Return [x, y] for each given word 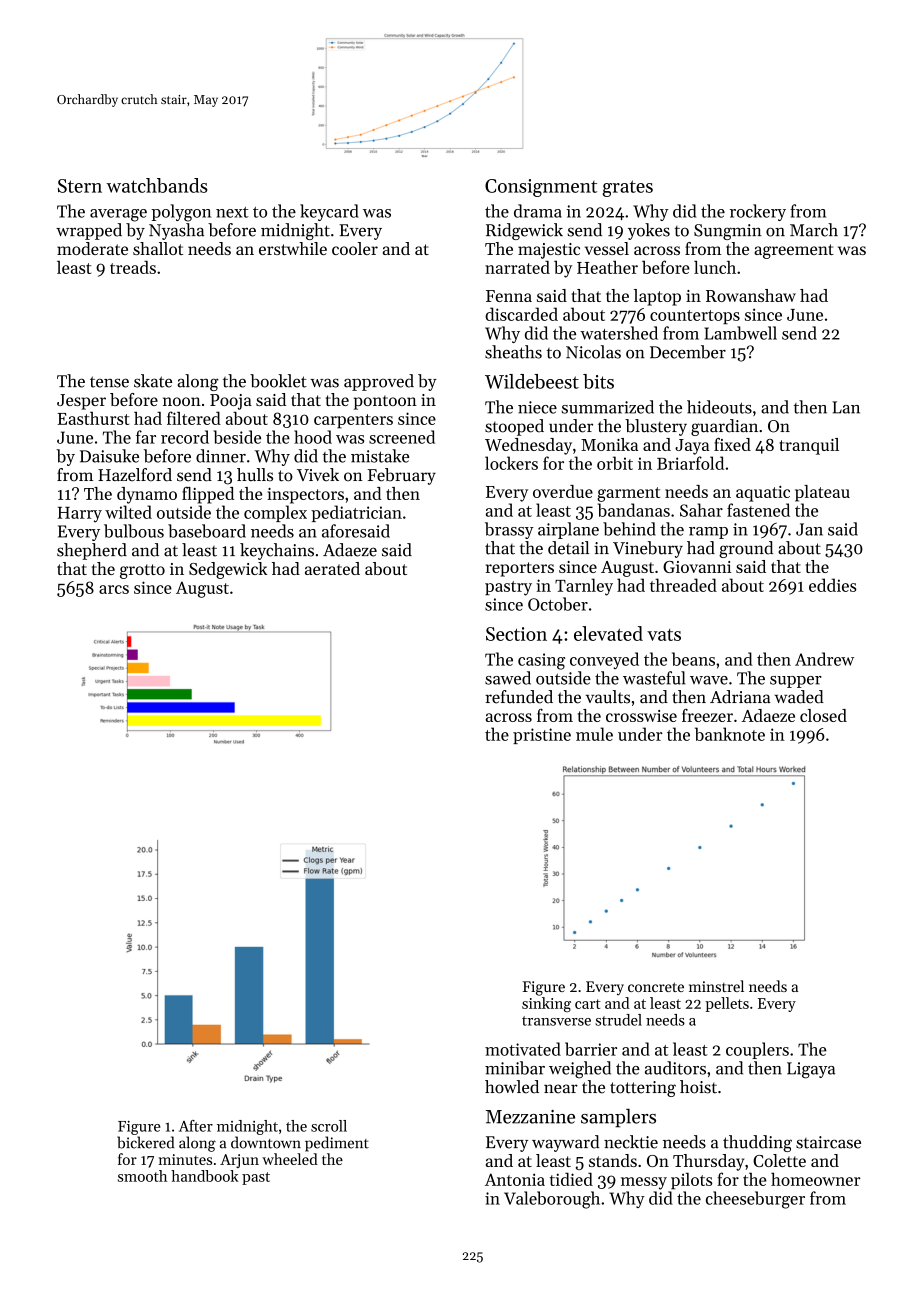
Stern [80, 186]
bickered [146, 1142]
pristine [542, 736]
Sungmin [728, 232]
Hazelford [135, 475]
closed [823, 715]
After [196, 1126]
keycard [329, 212]
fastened [758, 510]
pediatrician [356, 513]
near [561, 1089]
